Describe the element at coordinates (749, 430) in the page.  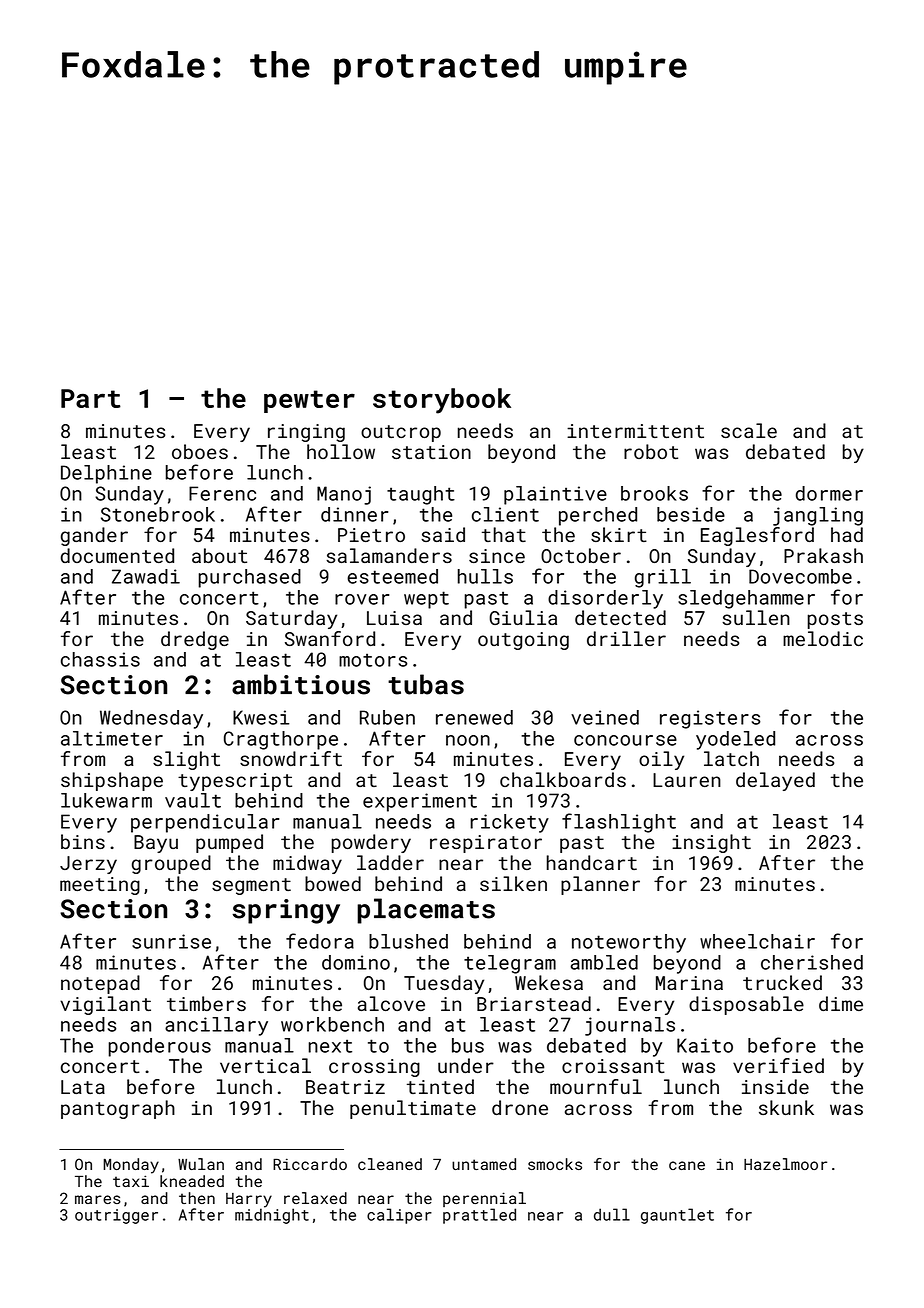
I see `scale` at that location.
